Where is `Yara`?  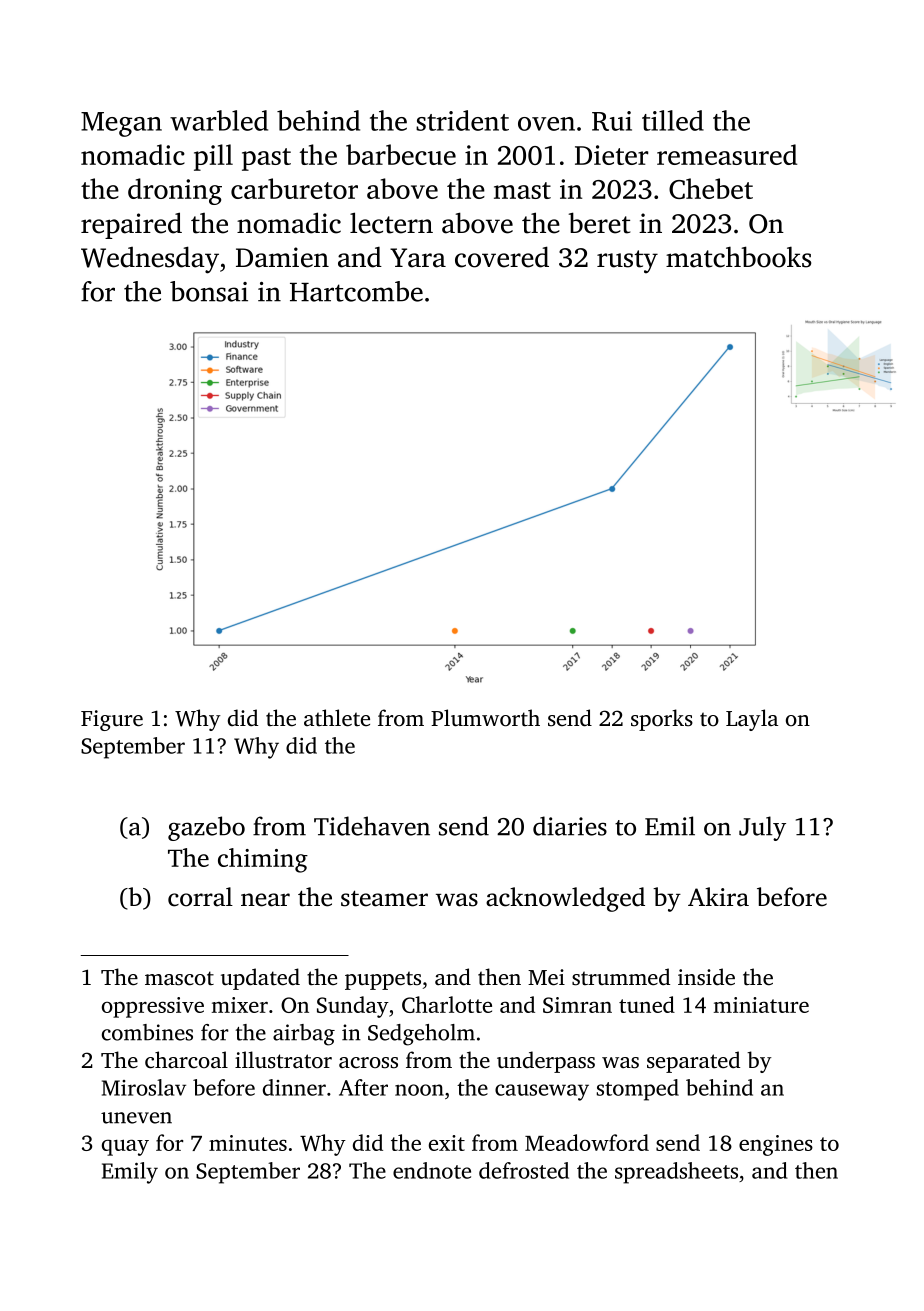
Yara is located at coordinates (418, 258).
